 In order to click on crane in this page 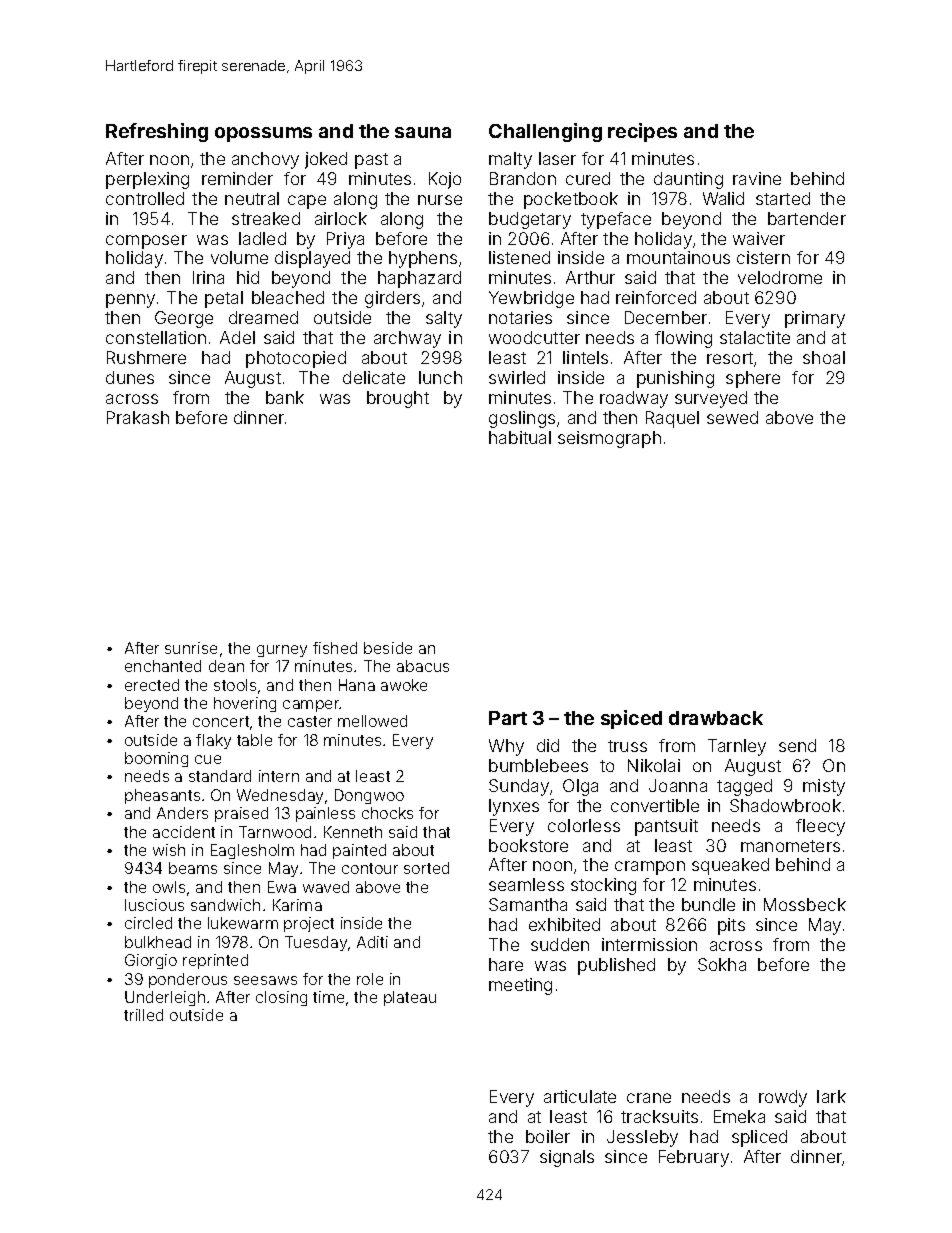, I will do `click(649, 1098)`.
